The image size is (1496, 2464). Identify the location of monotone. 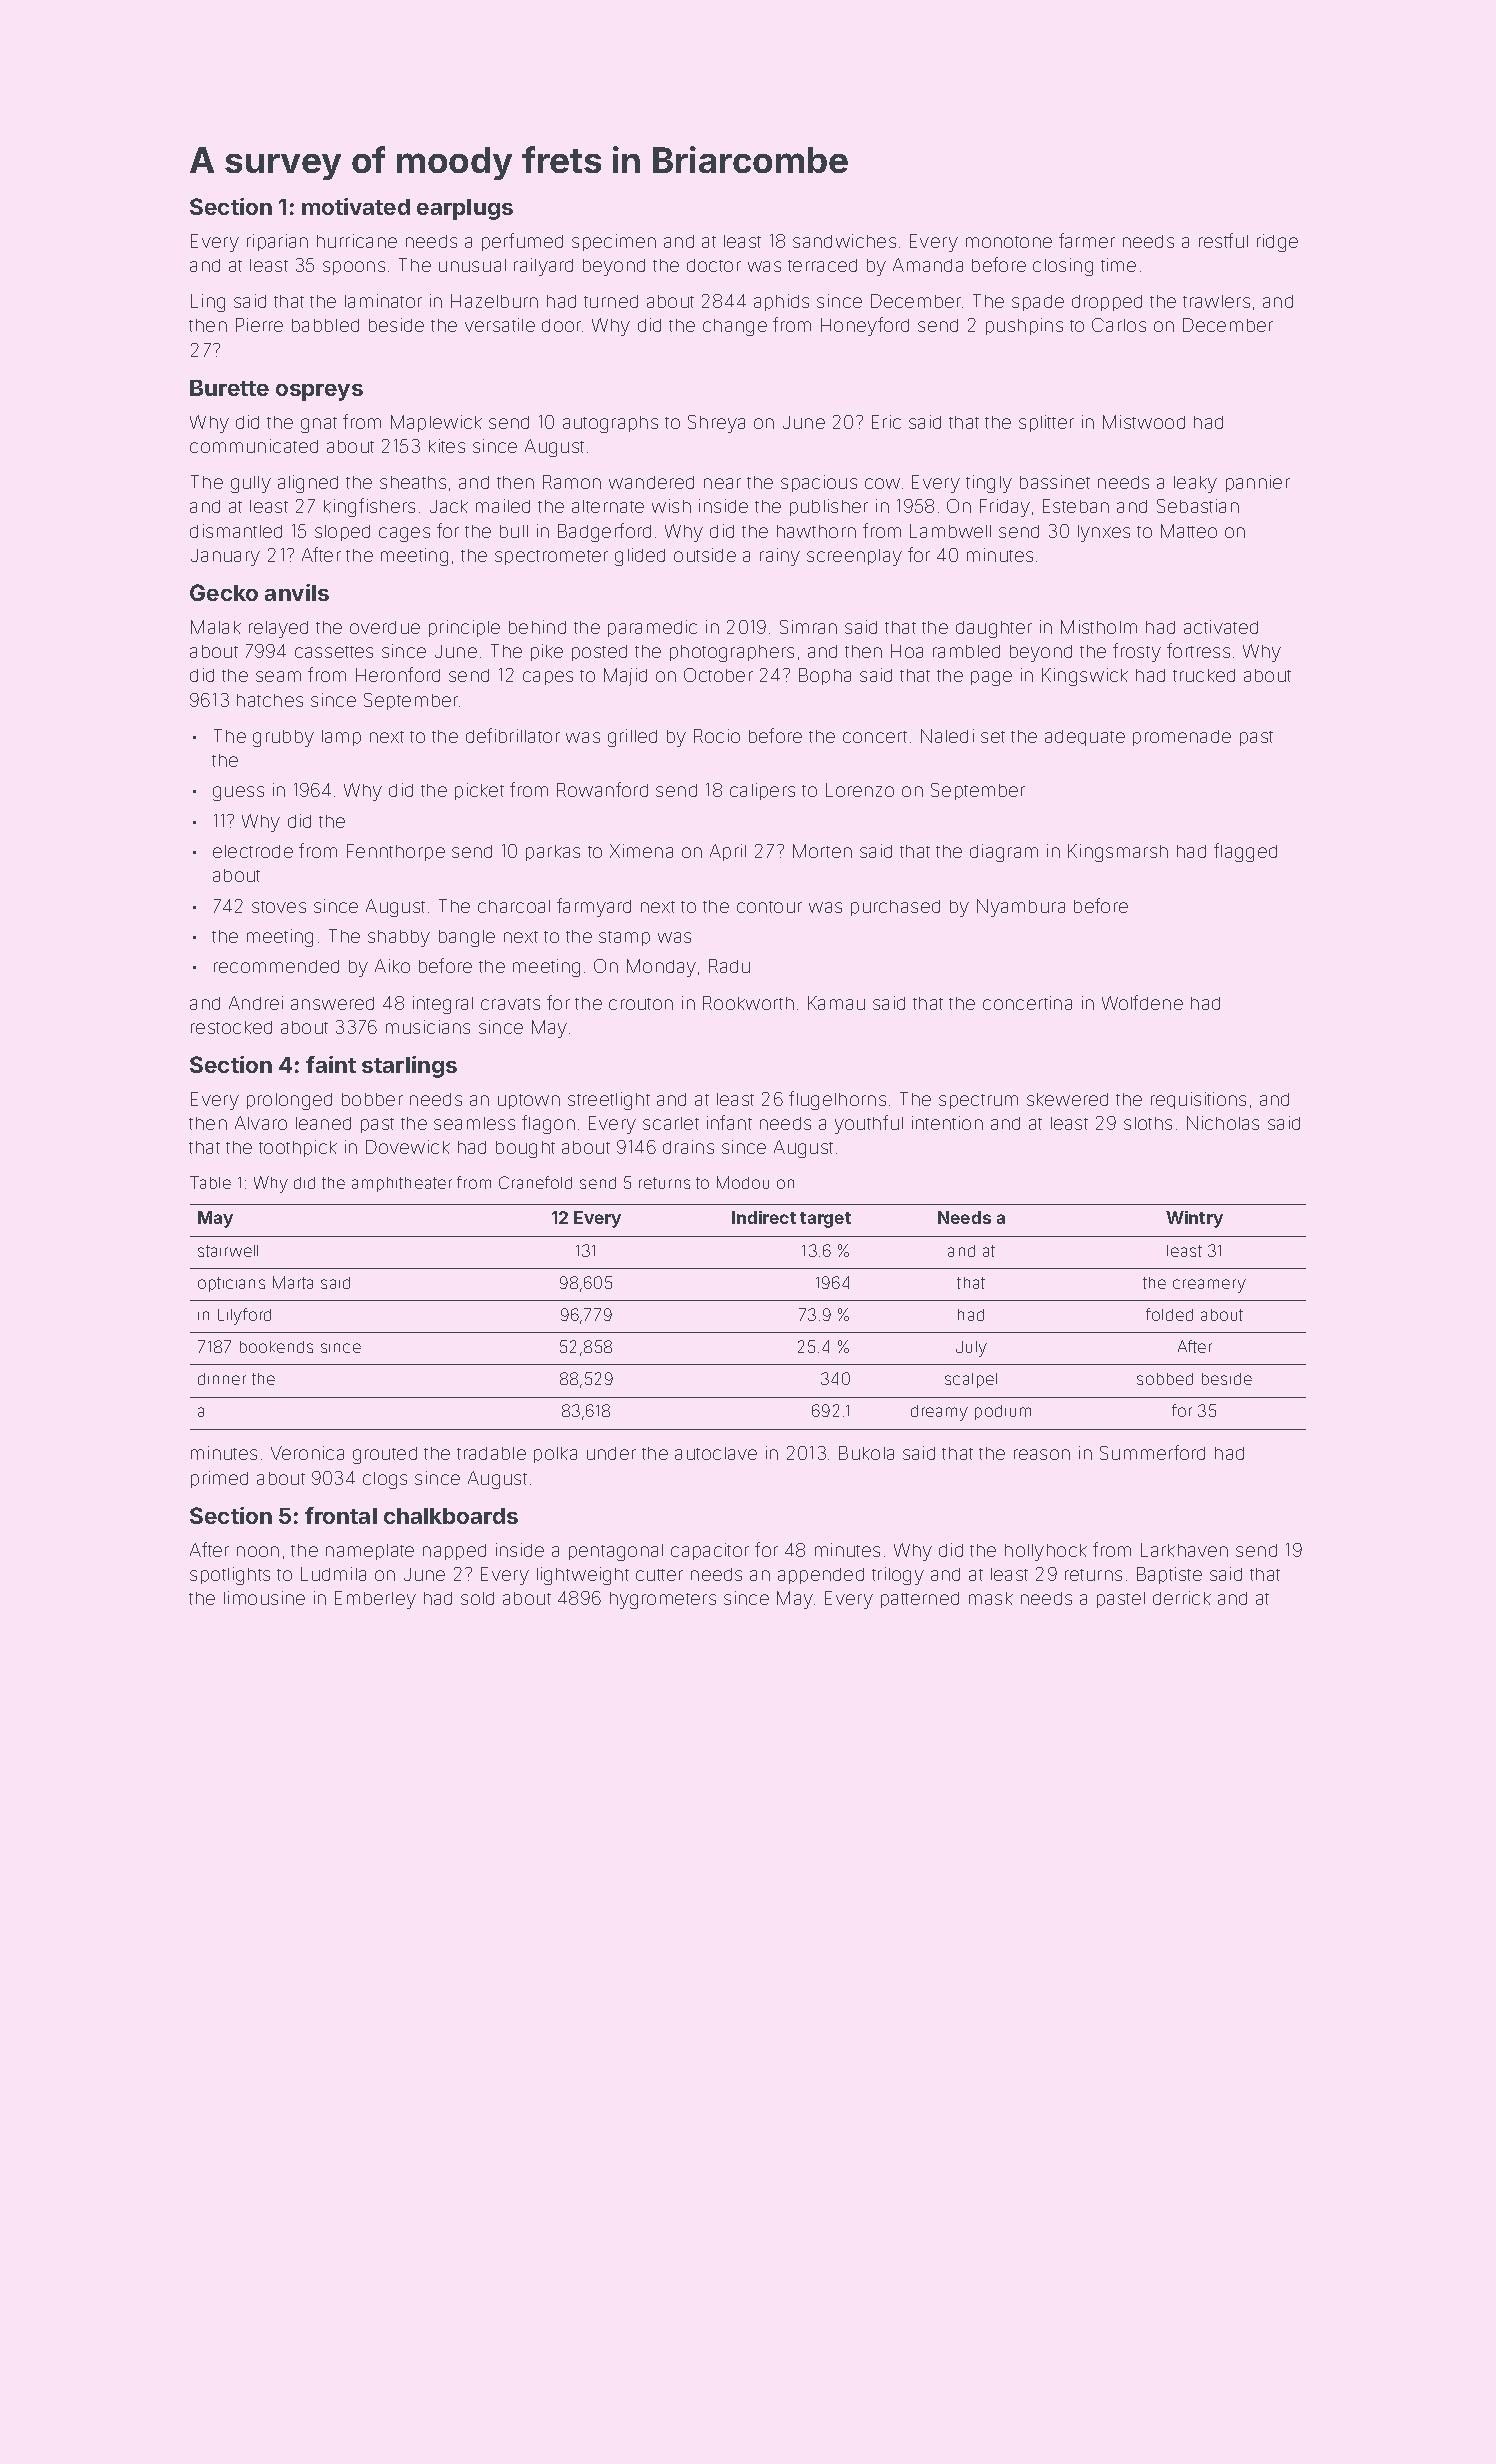
(1009, 242).
